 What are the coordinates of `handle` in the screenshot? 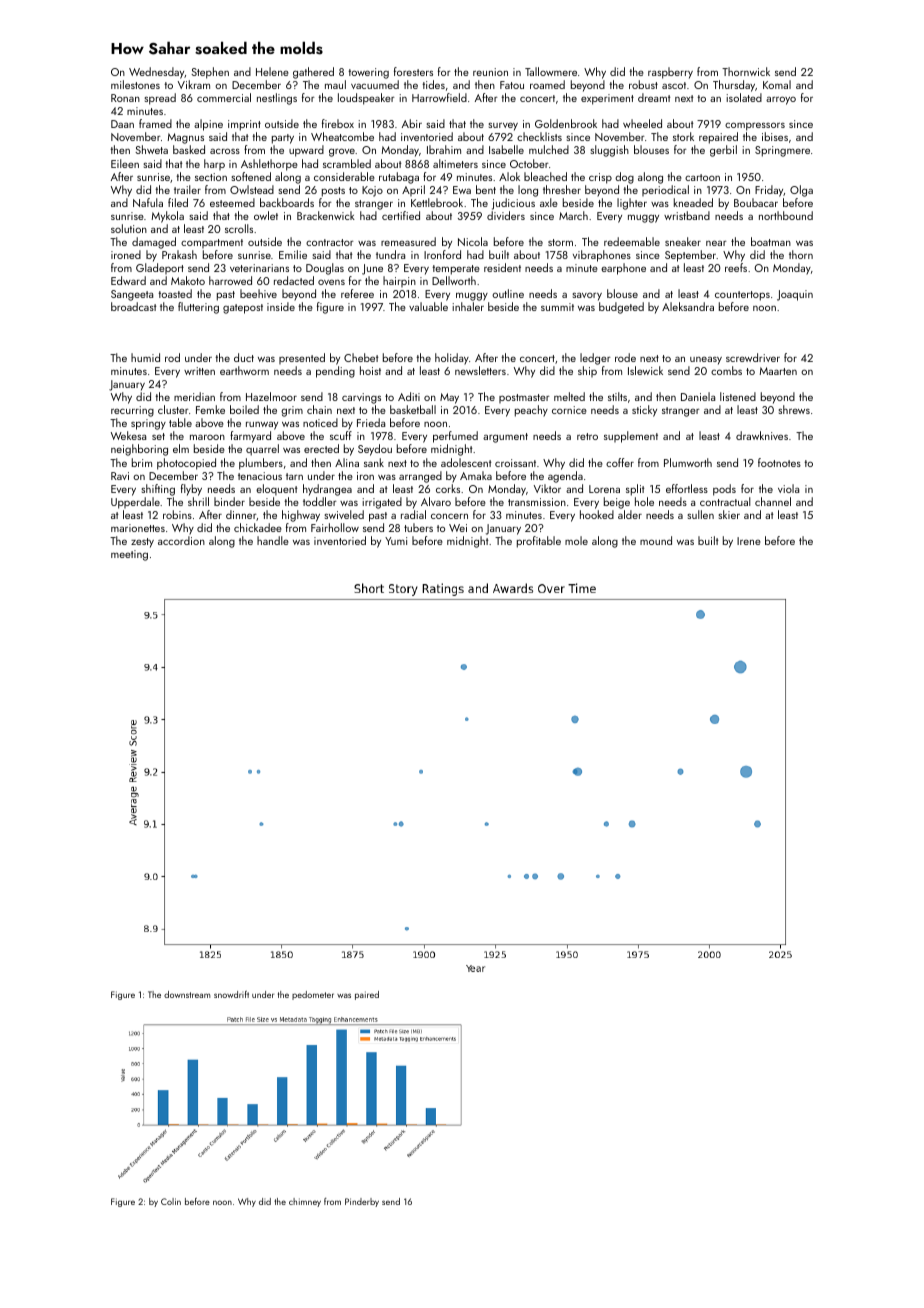 It's located at (273, 540).
